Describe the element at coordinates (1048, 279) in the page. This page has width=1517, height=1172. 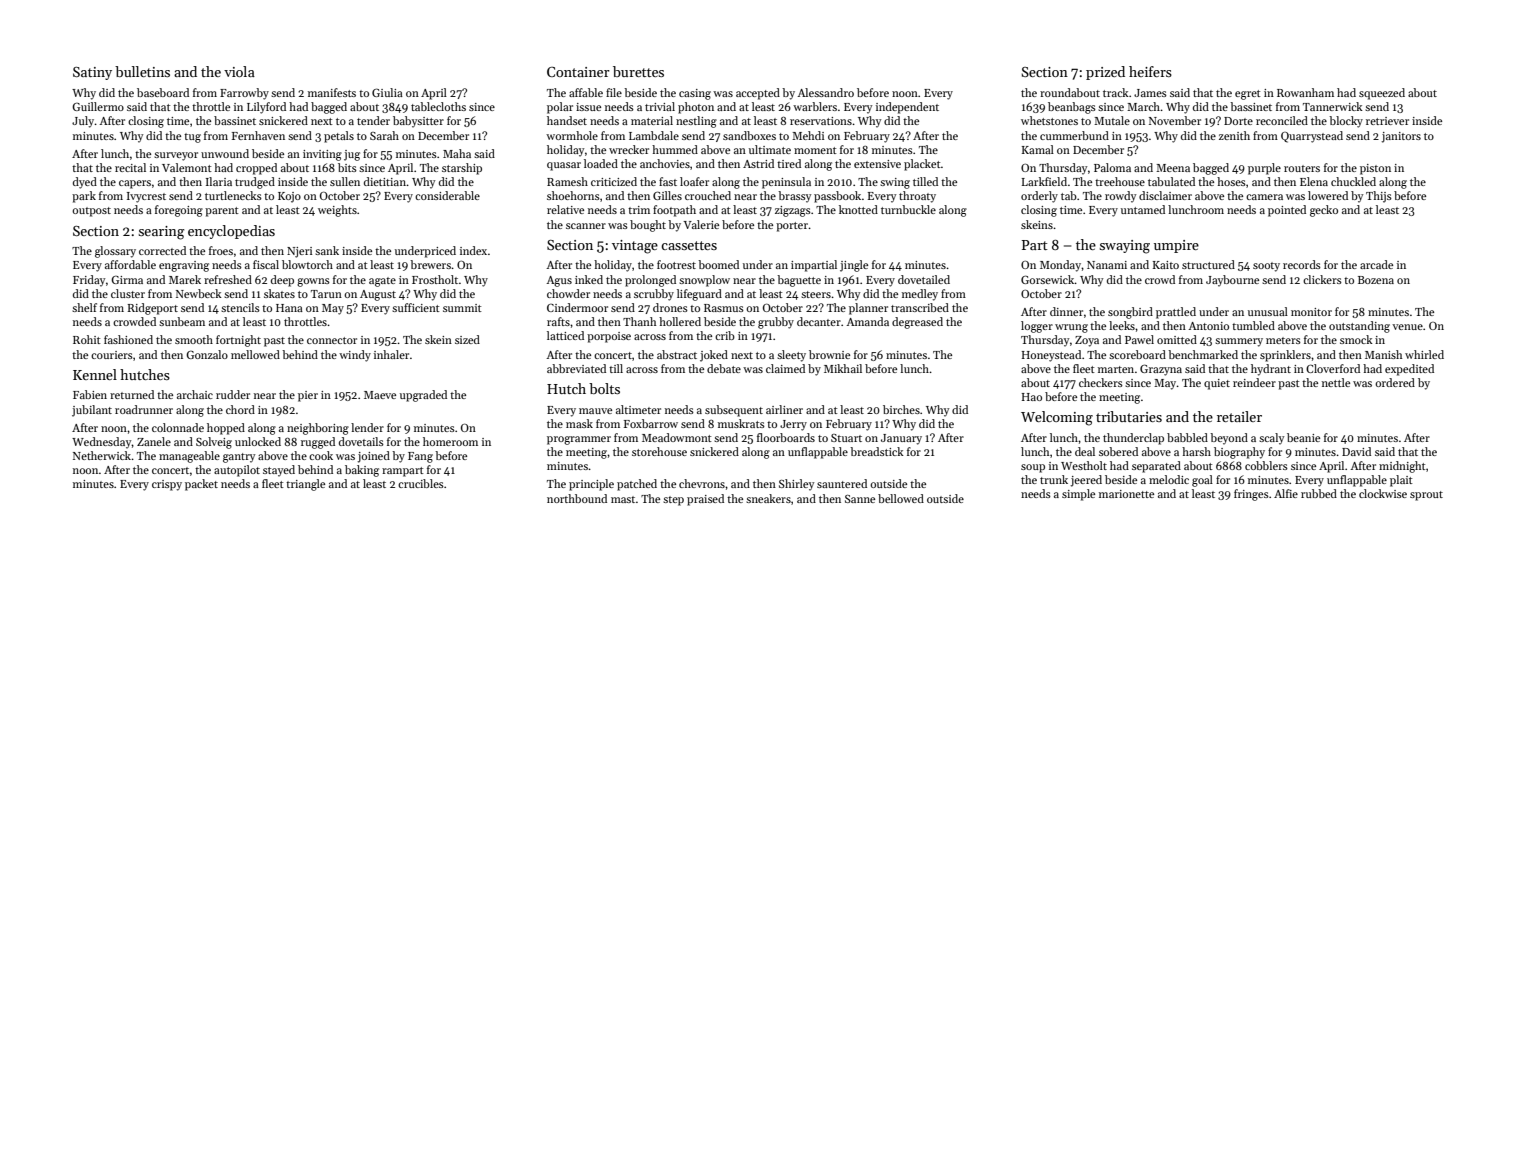
I see `Gorsewick` at that location.
